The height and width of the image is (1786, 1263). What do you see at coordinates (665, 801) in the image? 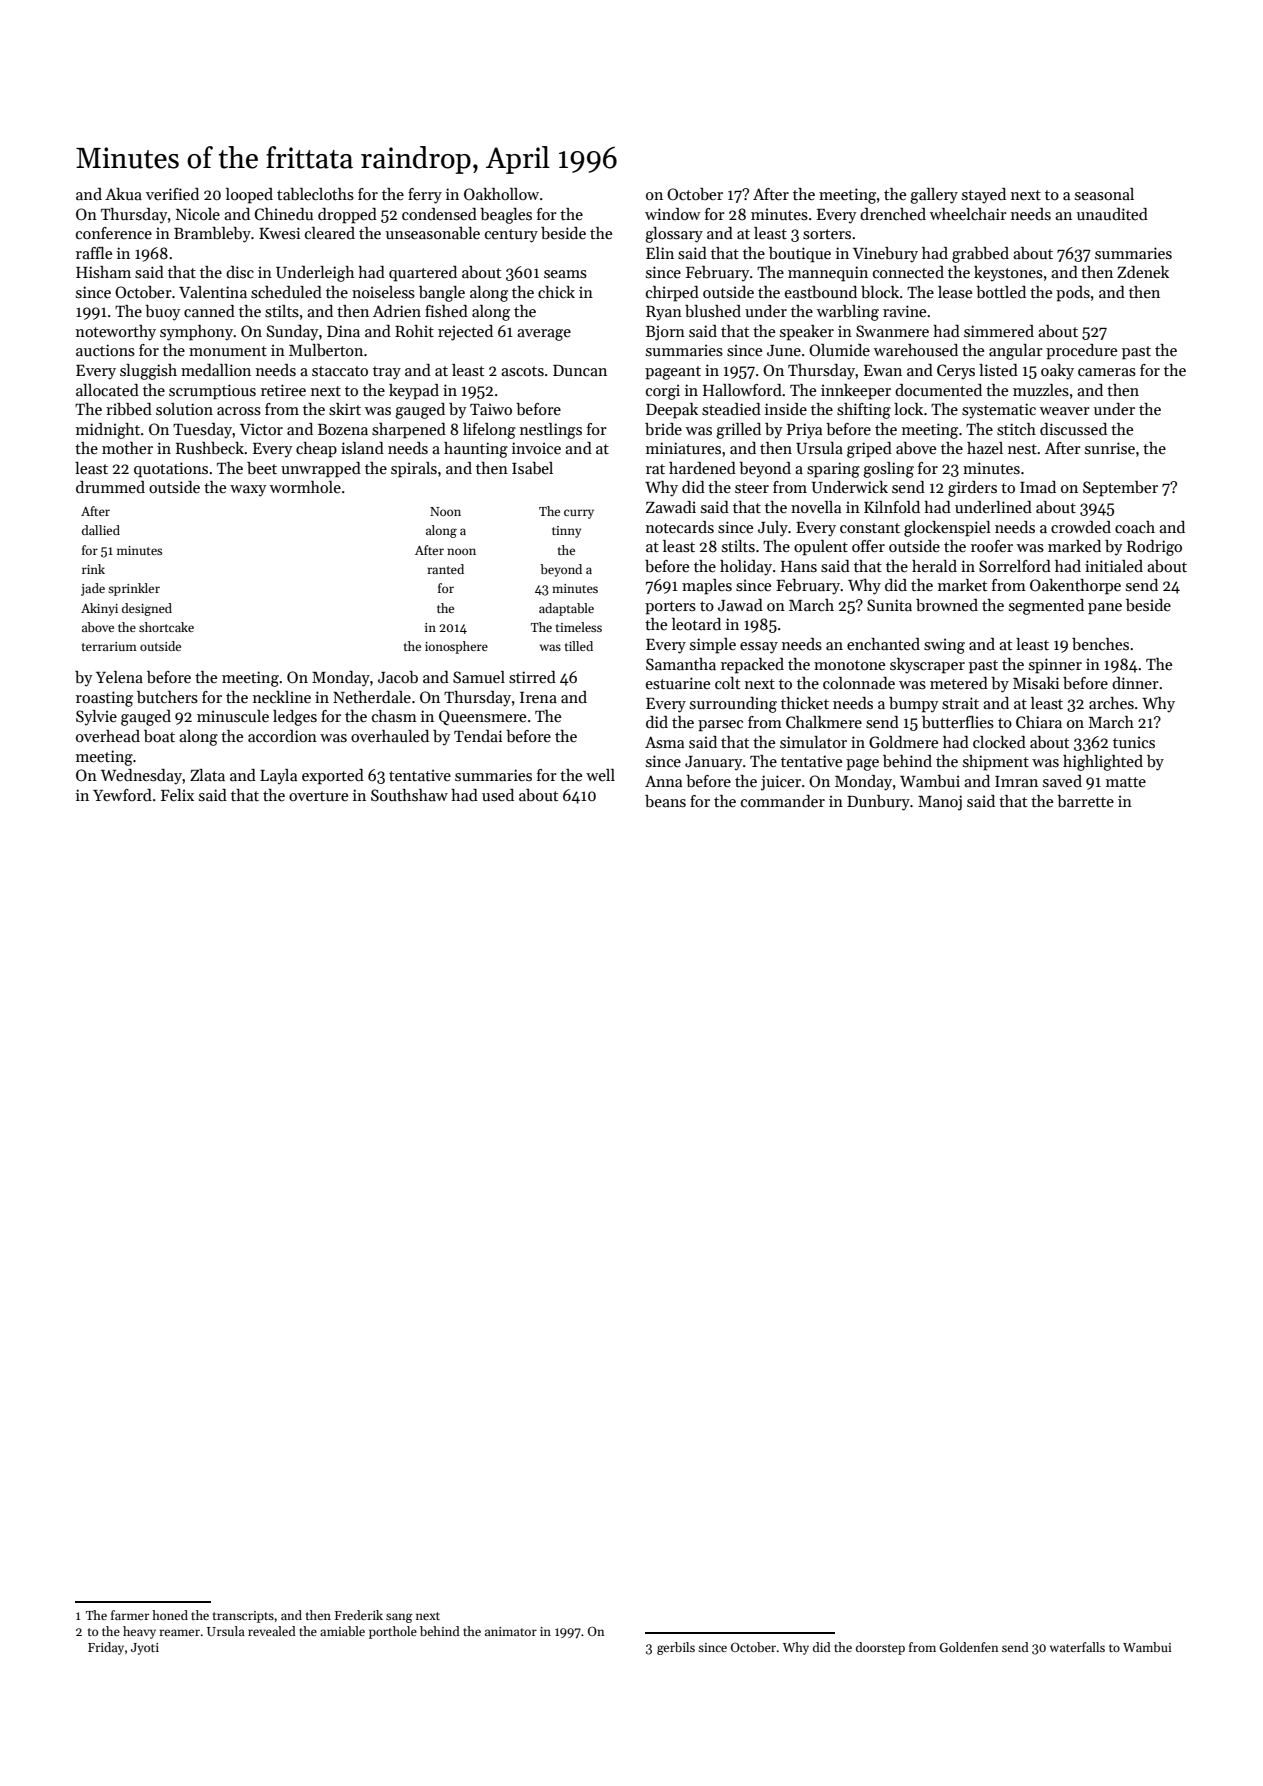
I see `beans` at bounding box center [665, 801].
